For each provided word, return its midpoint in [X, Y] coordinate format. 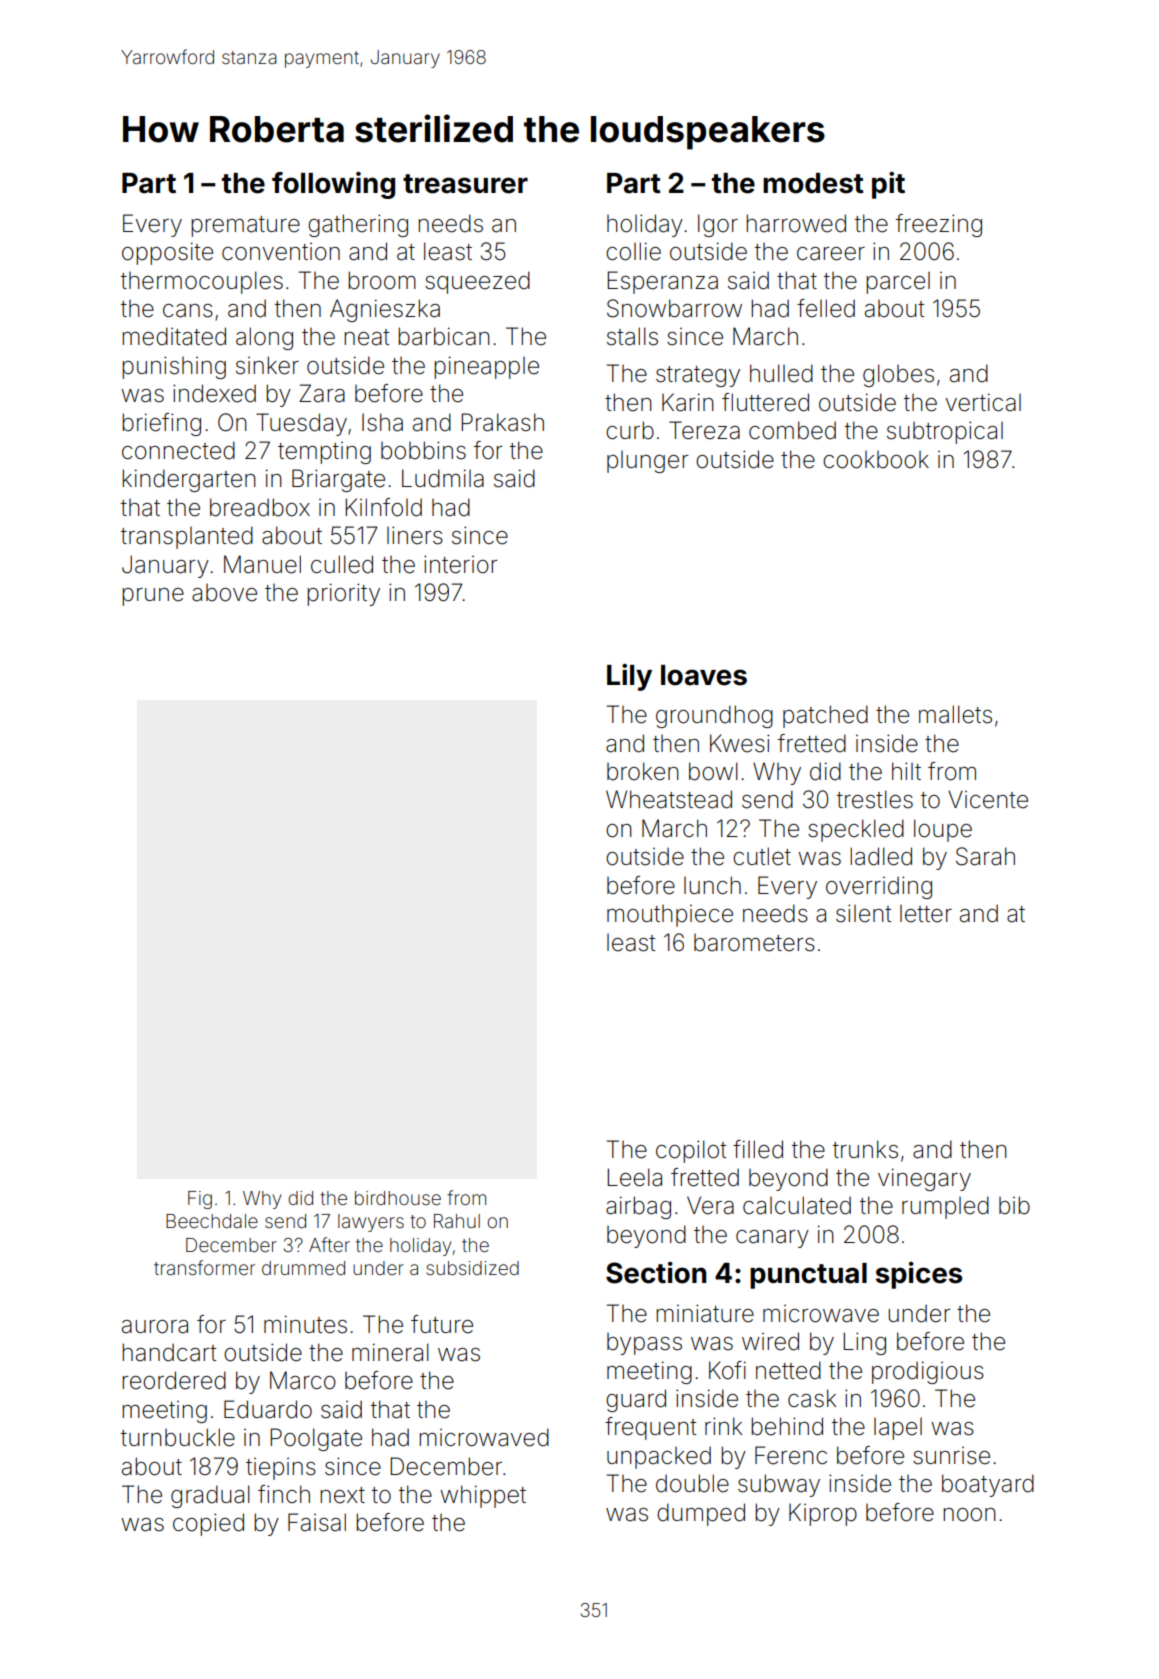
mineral [390, 1352]
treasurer [465, 184]
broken [643, 771]
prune [153, 597]
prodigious [928, 1372]
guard [636, 1400]
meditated [174, 336]
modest [813, 183]
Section [656, 1273]
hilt [906, 771]
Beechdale [212, 1221]
